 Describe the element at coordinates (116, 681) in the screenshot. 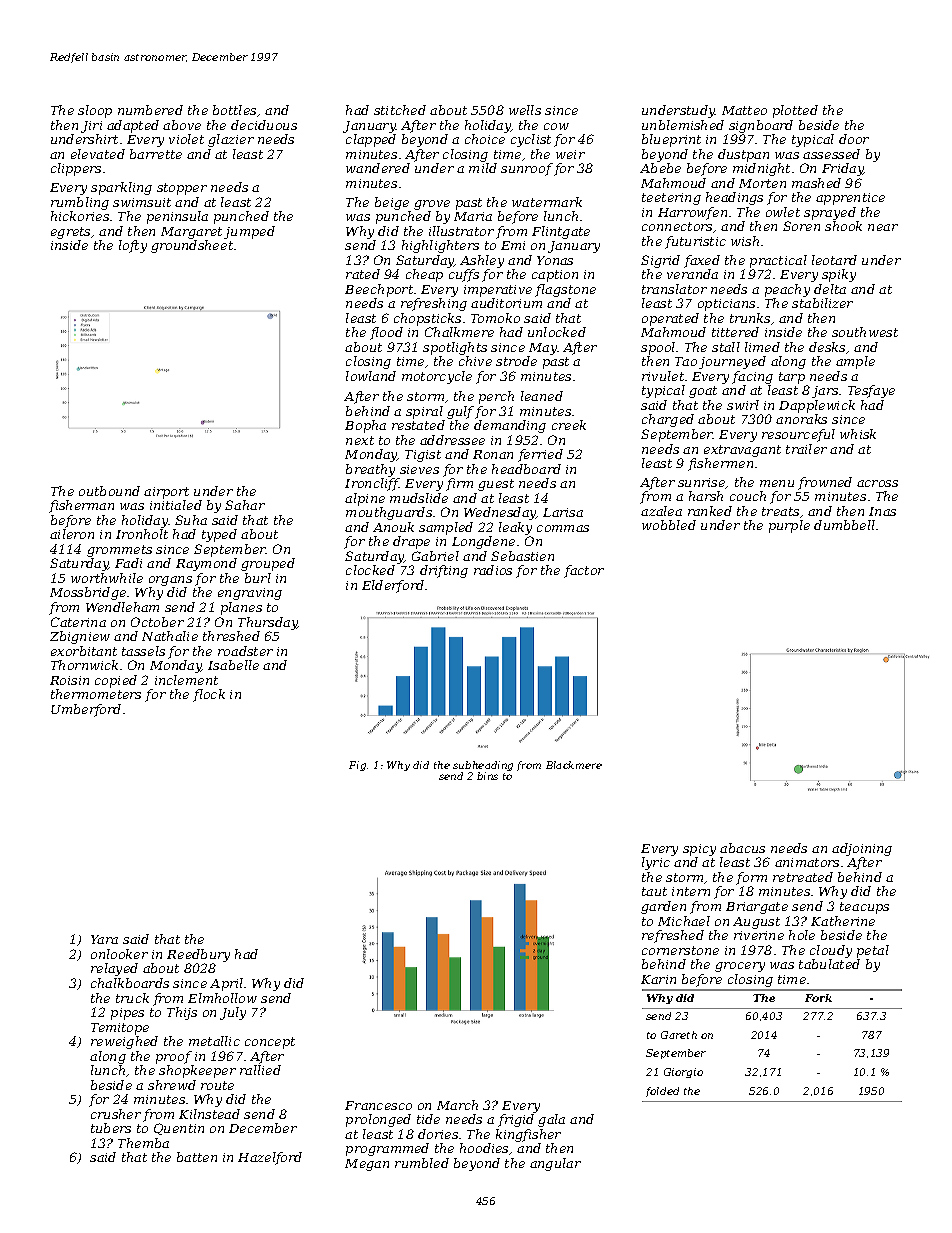

I see `copied` at that location.
